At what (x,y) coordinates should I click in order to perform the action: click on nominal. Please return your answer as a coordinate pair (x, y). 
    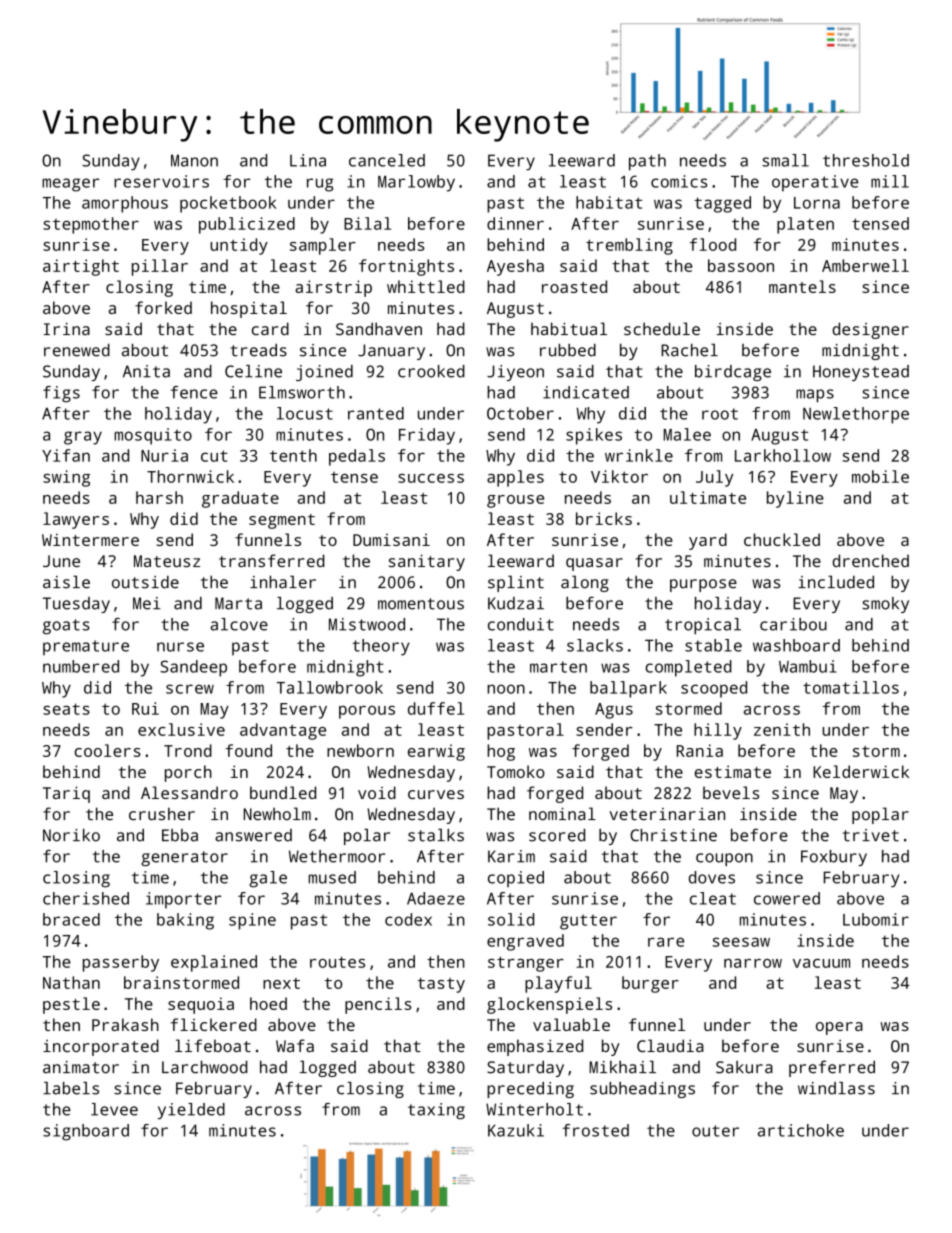
    Looking at the image, I should click on (562, 813).
